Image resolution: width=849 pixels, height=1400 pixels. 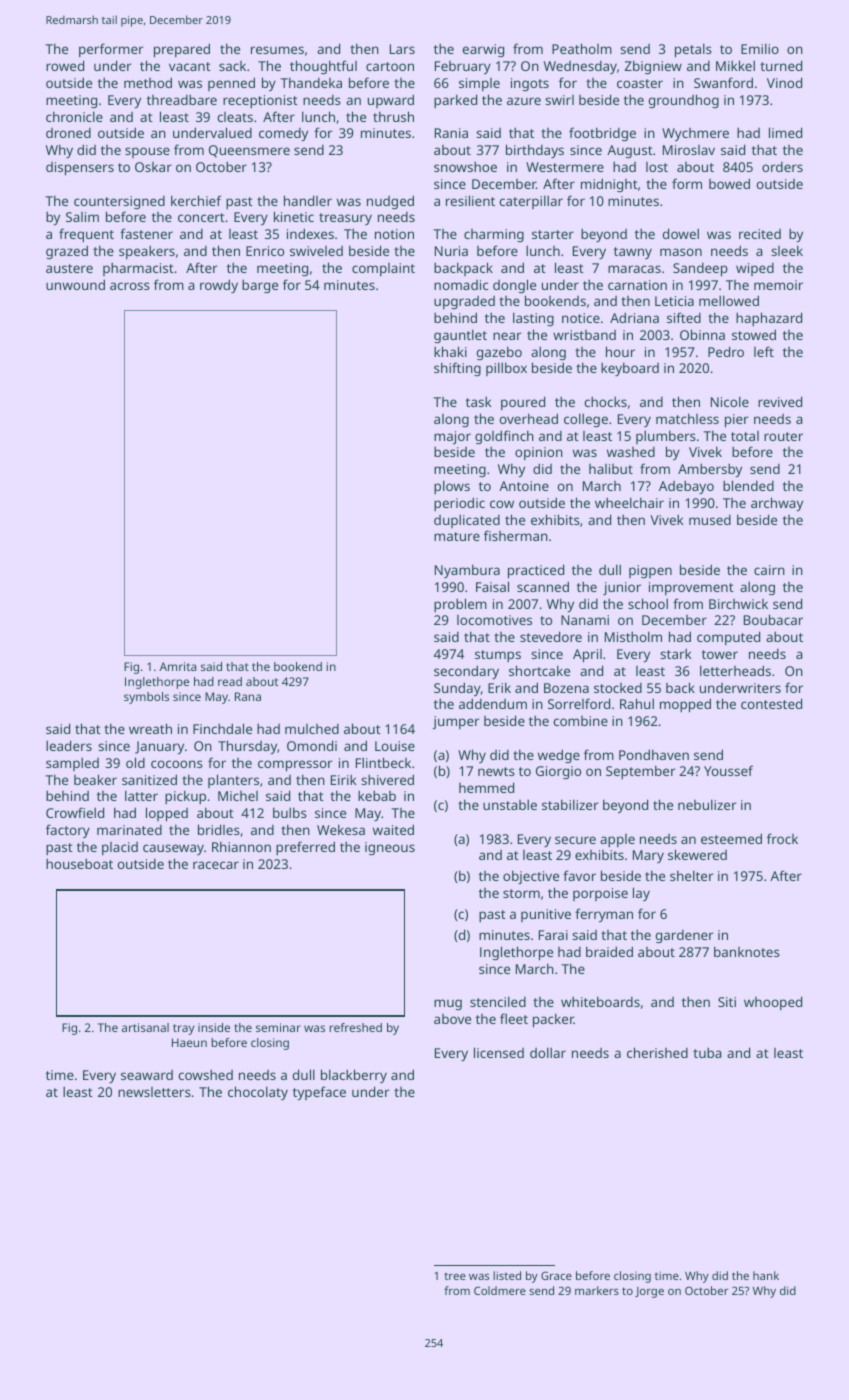 I want to click on thrush, so click(x=393, y=116).
